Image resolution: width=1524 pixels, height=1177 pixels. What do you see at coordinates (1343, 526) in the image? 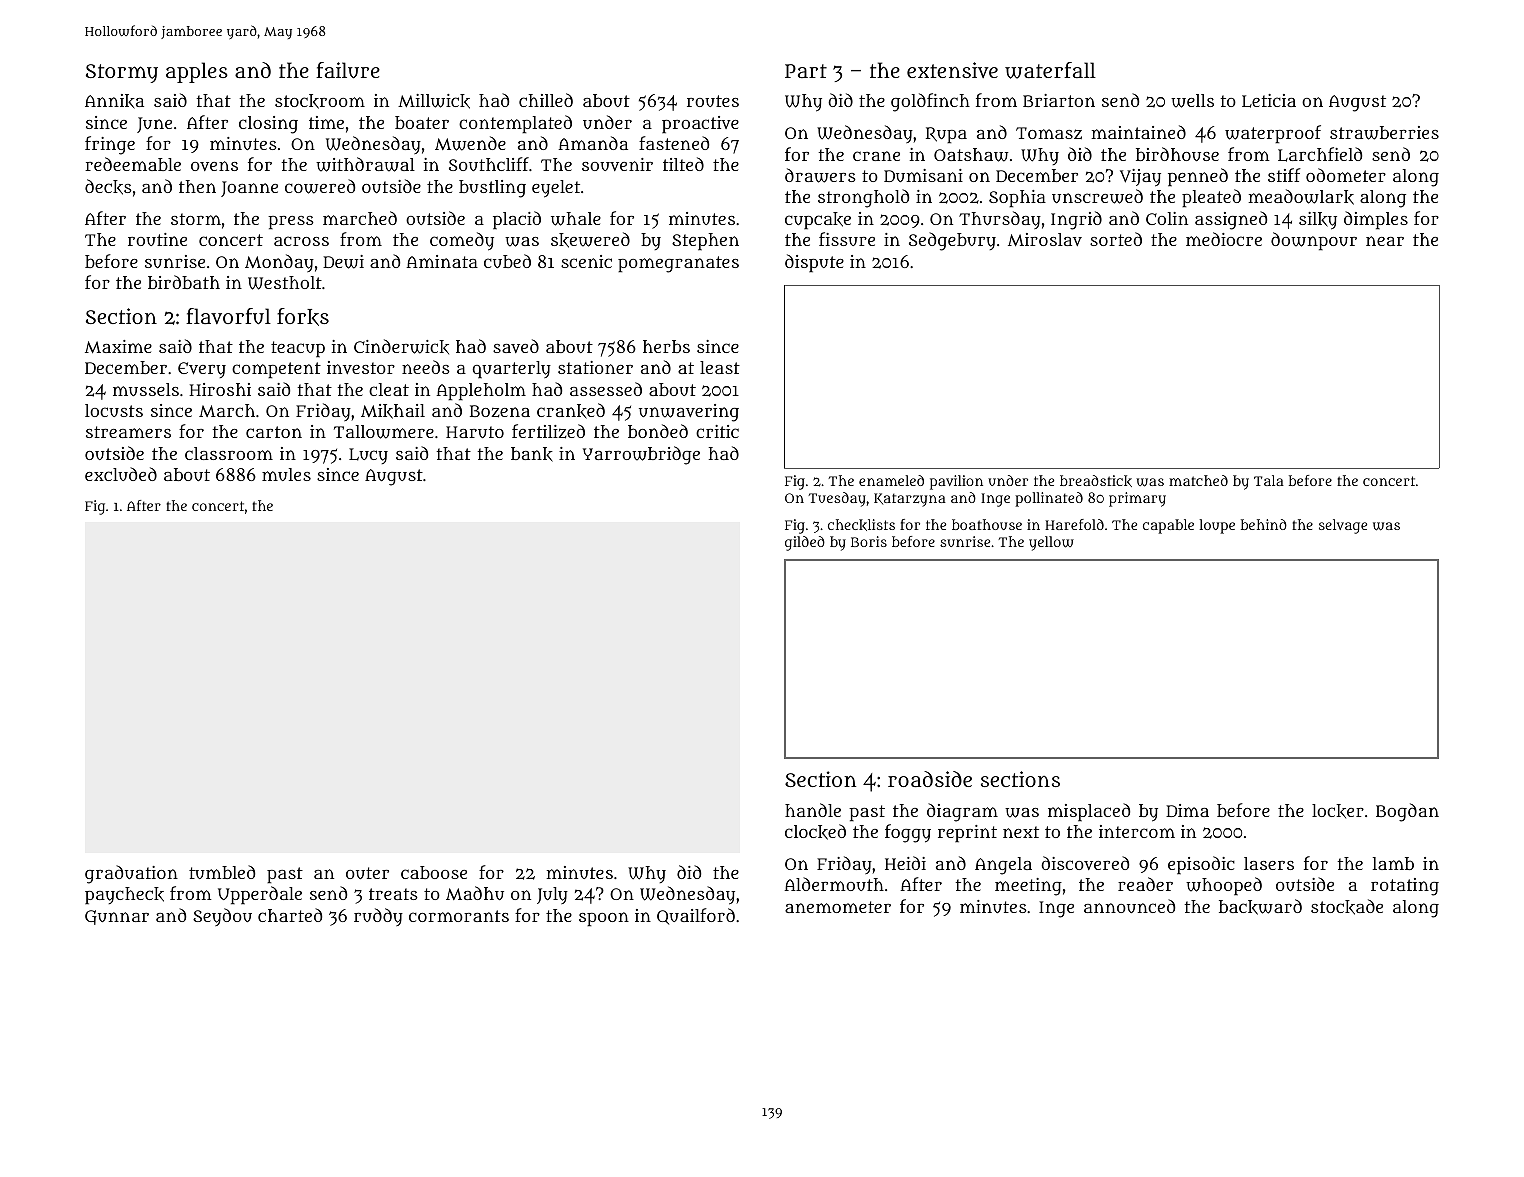
I see `selvage` at bounding box center [1343, 526].
